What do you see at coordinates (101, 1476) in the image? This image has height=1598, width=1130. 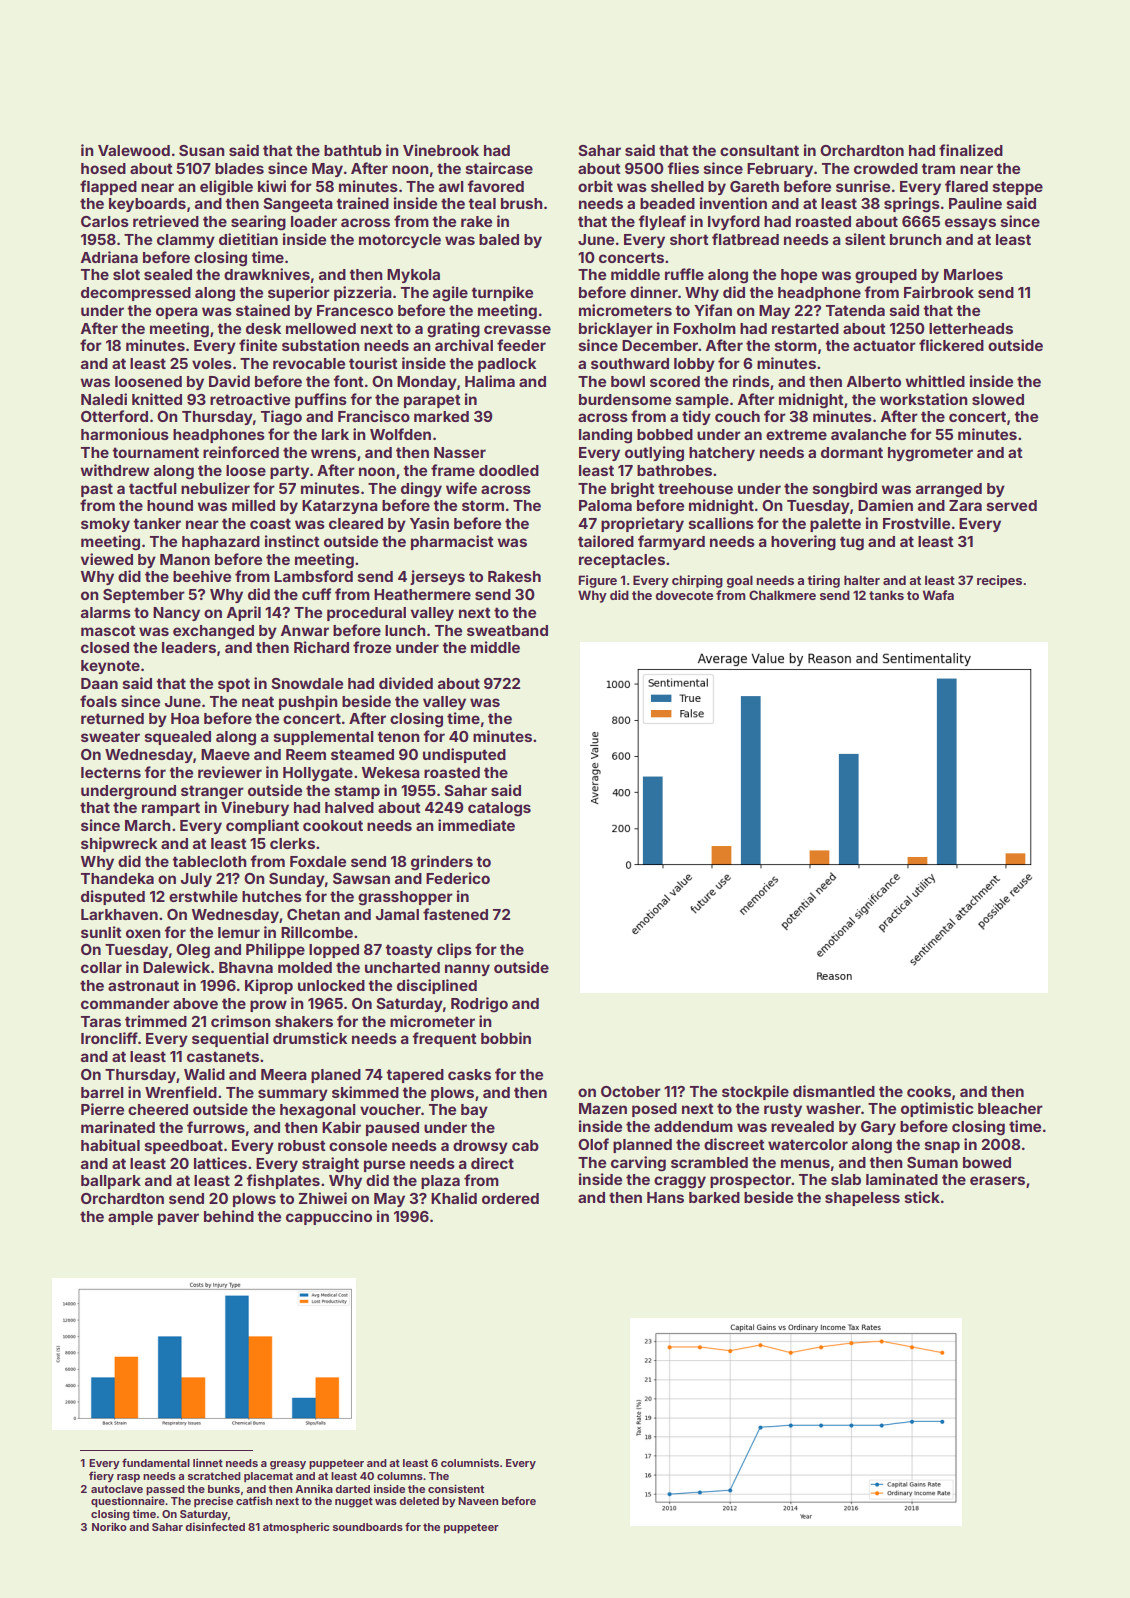 I see `fiery` at bounding box center [101, 1476].
